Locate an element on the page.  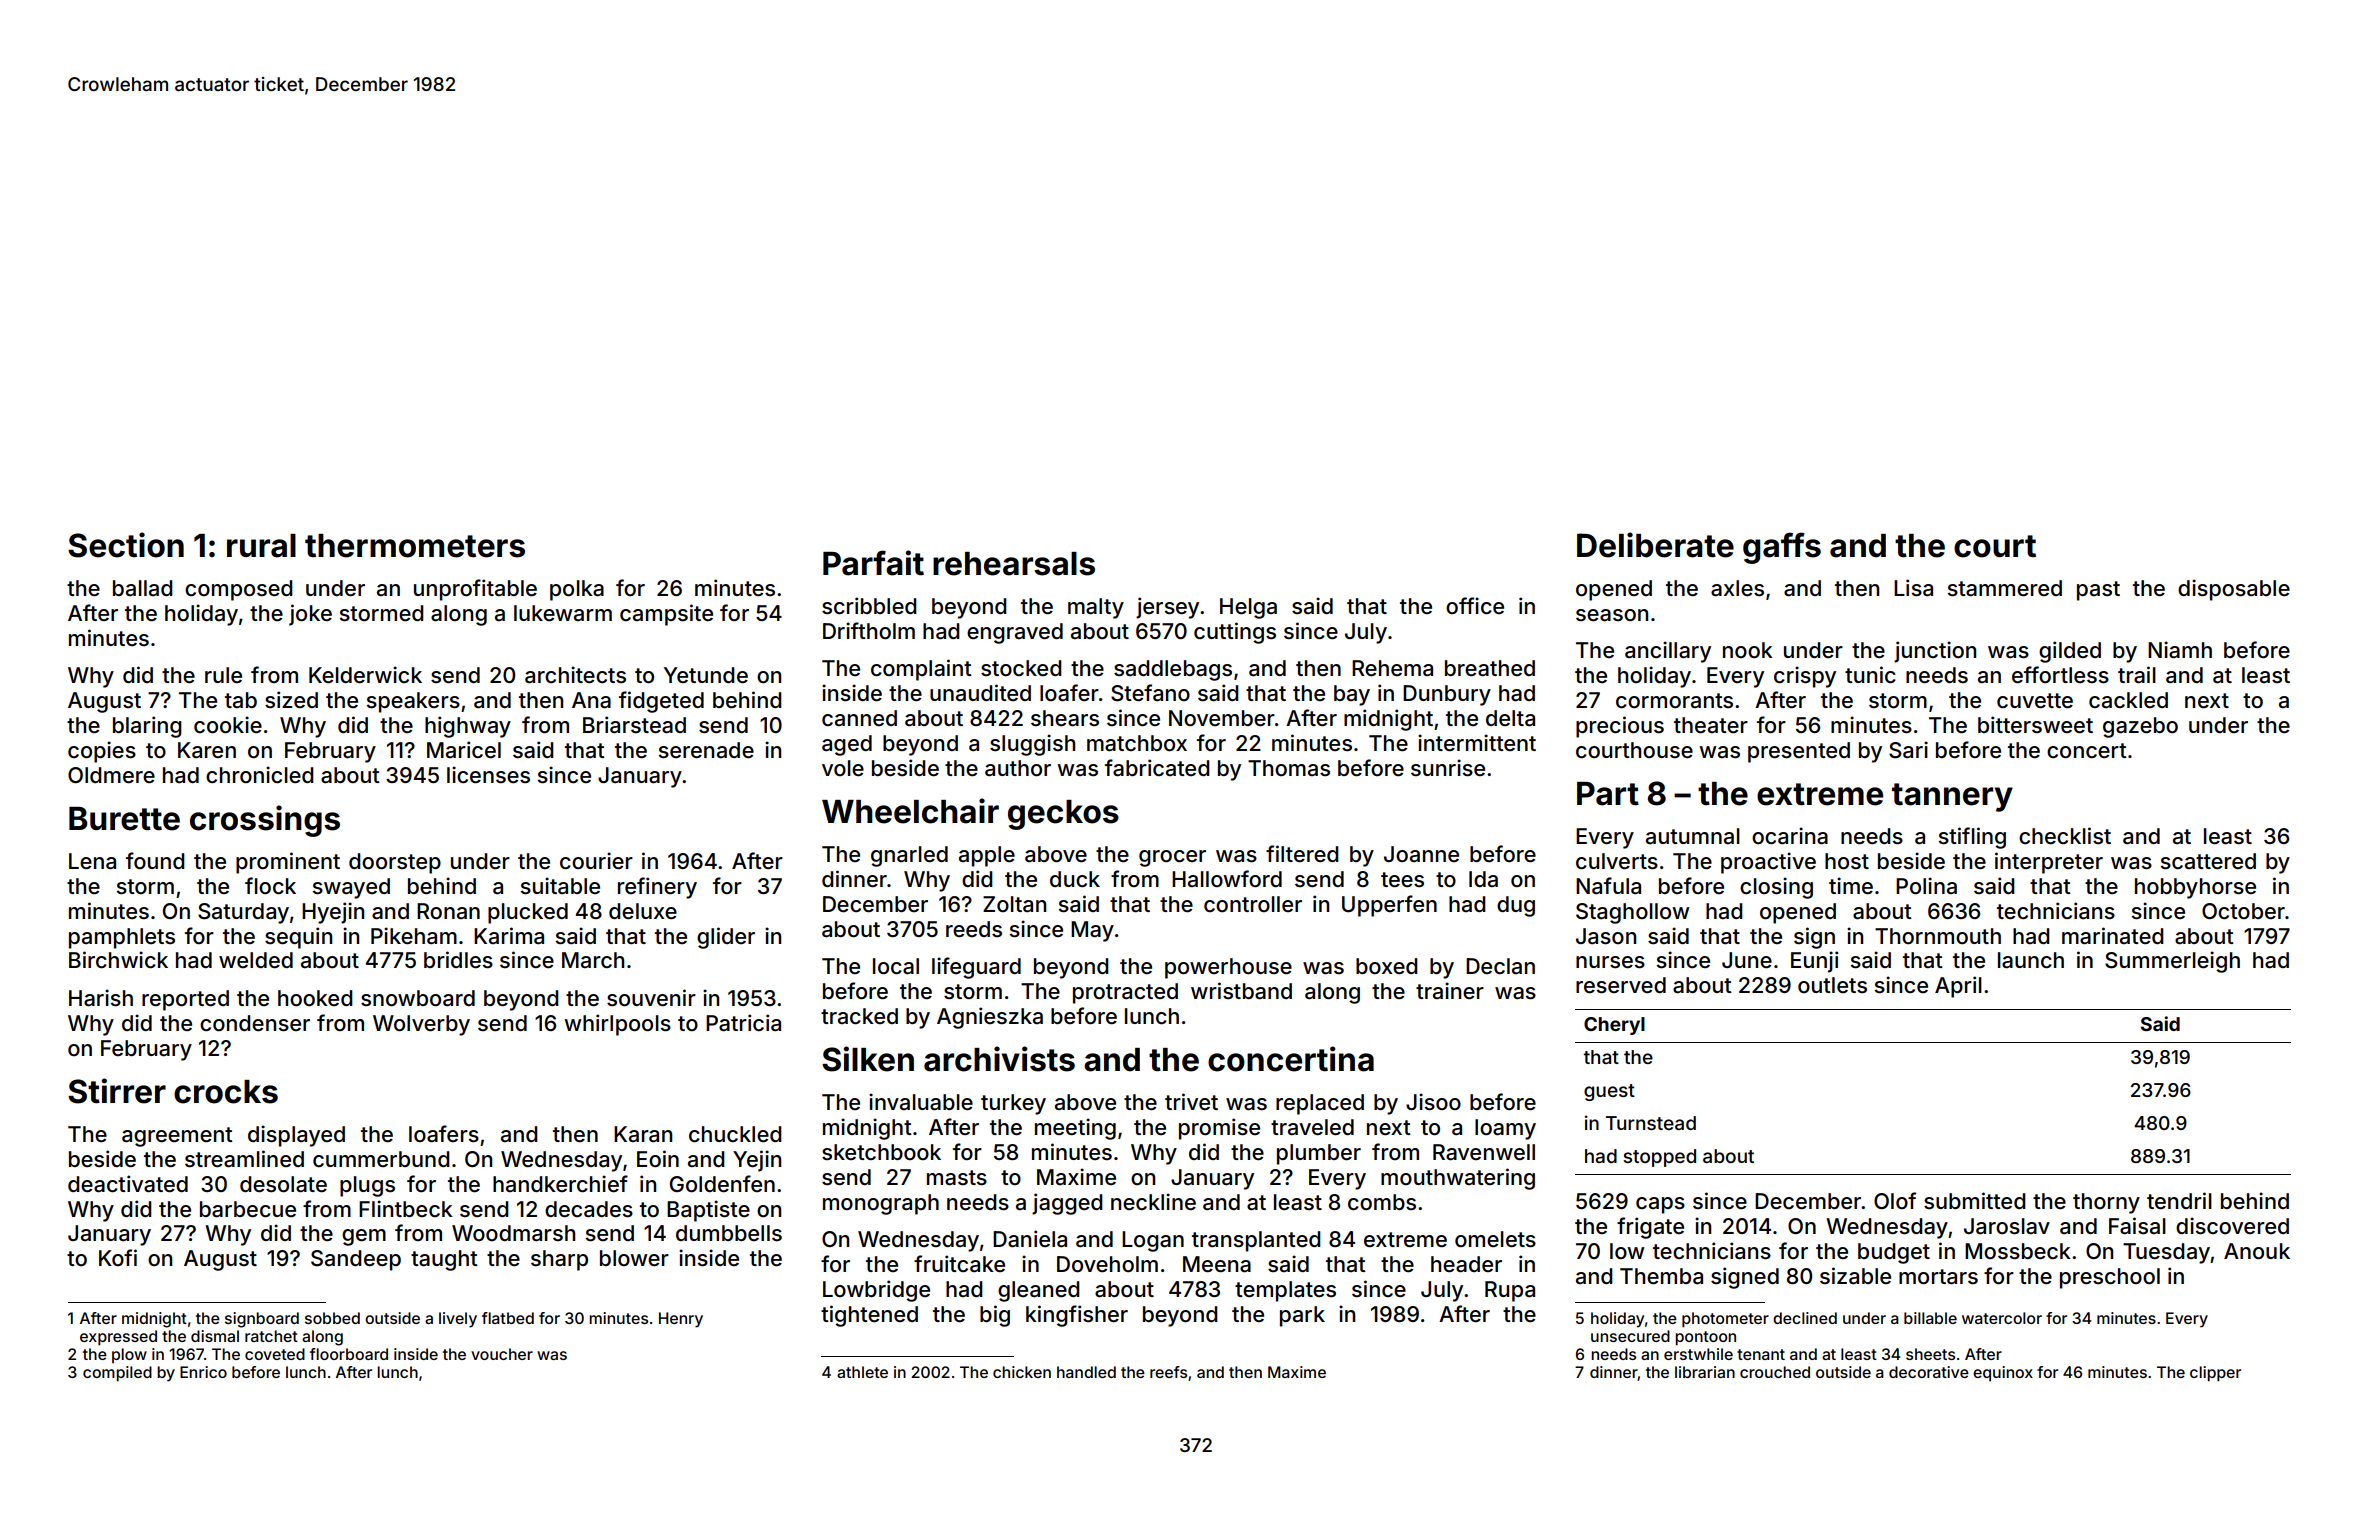
streamlined is located at coordinates (244, 1159).
